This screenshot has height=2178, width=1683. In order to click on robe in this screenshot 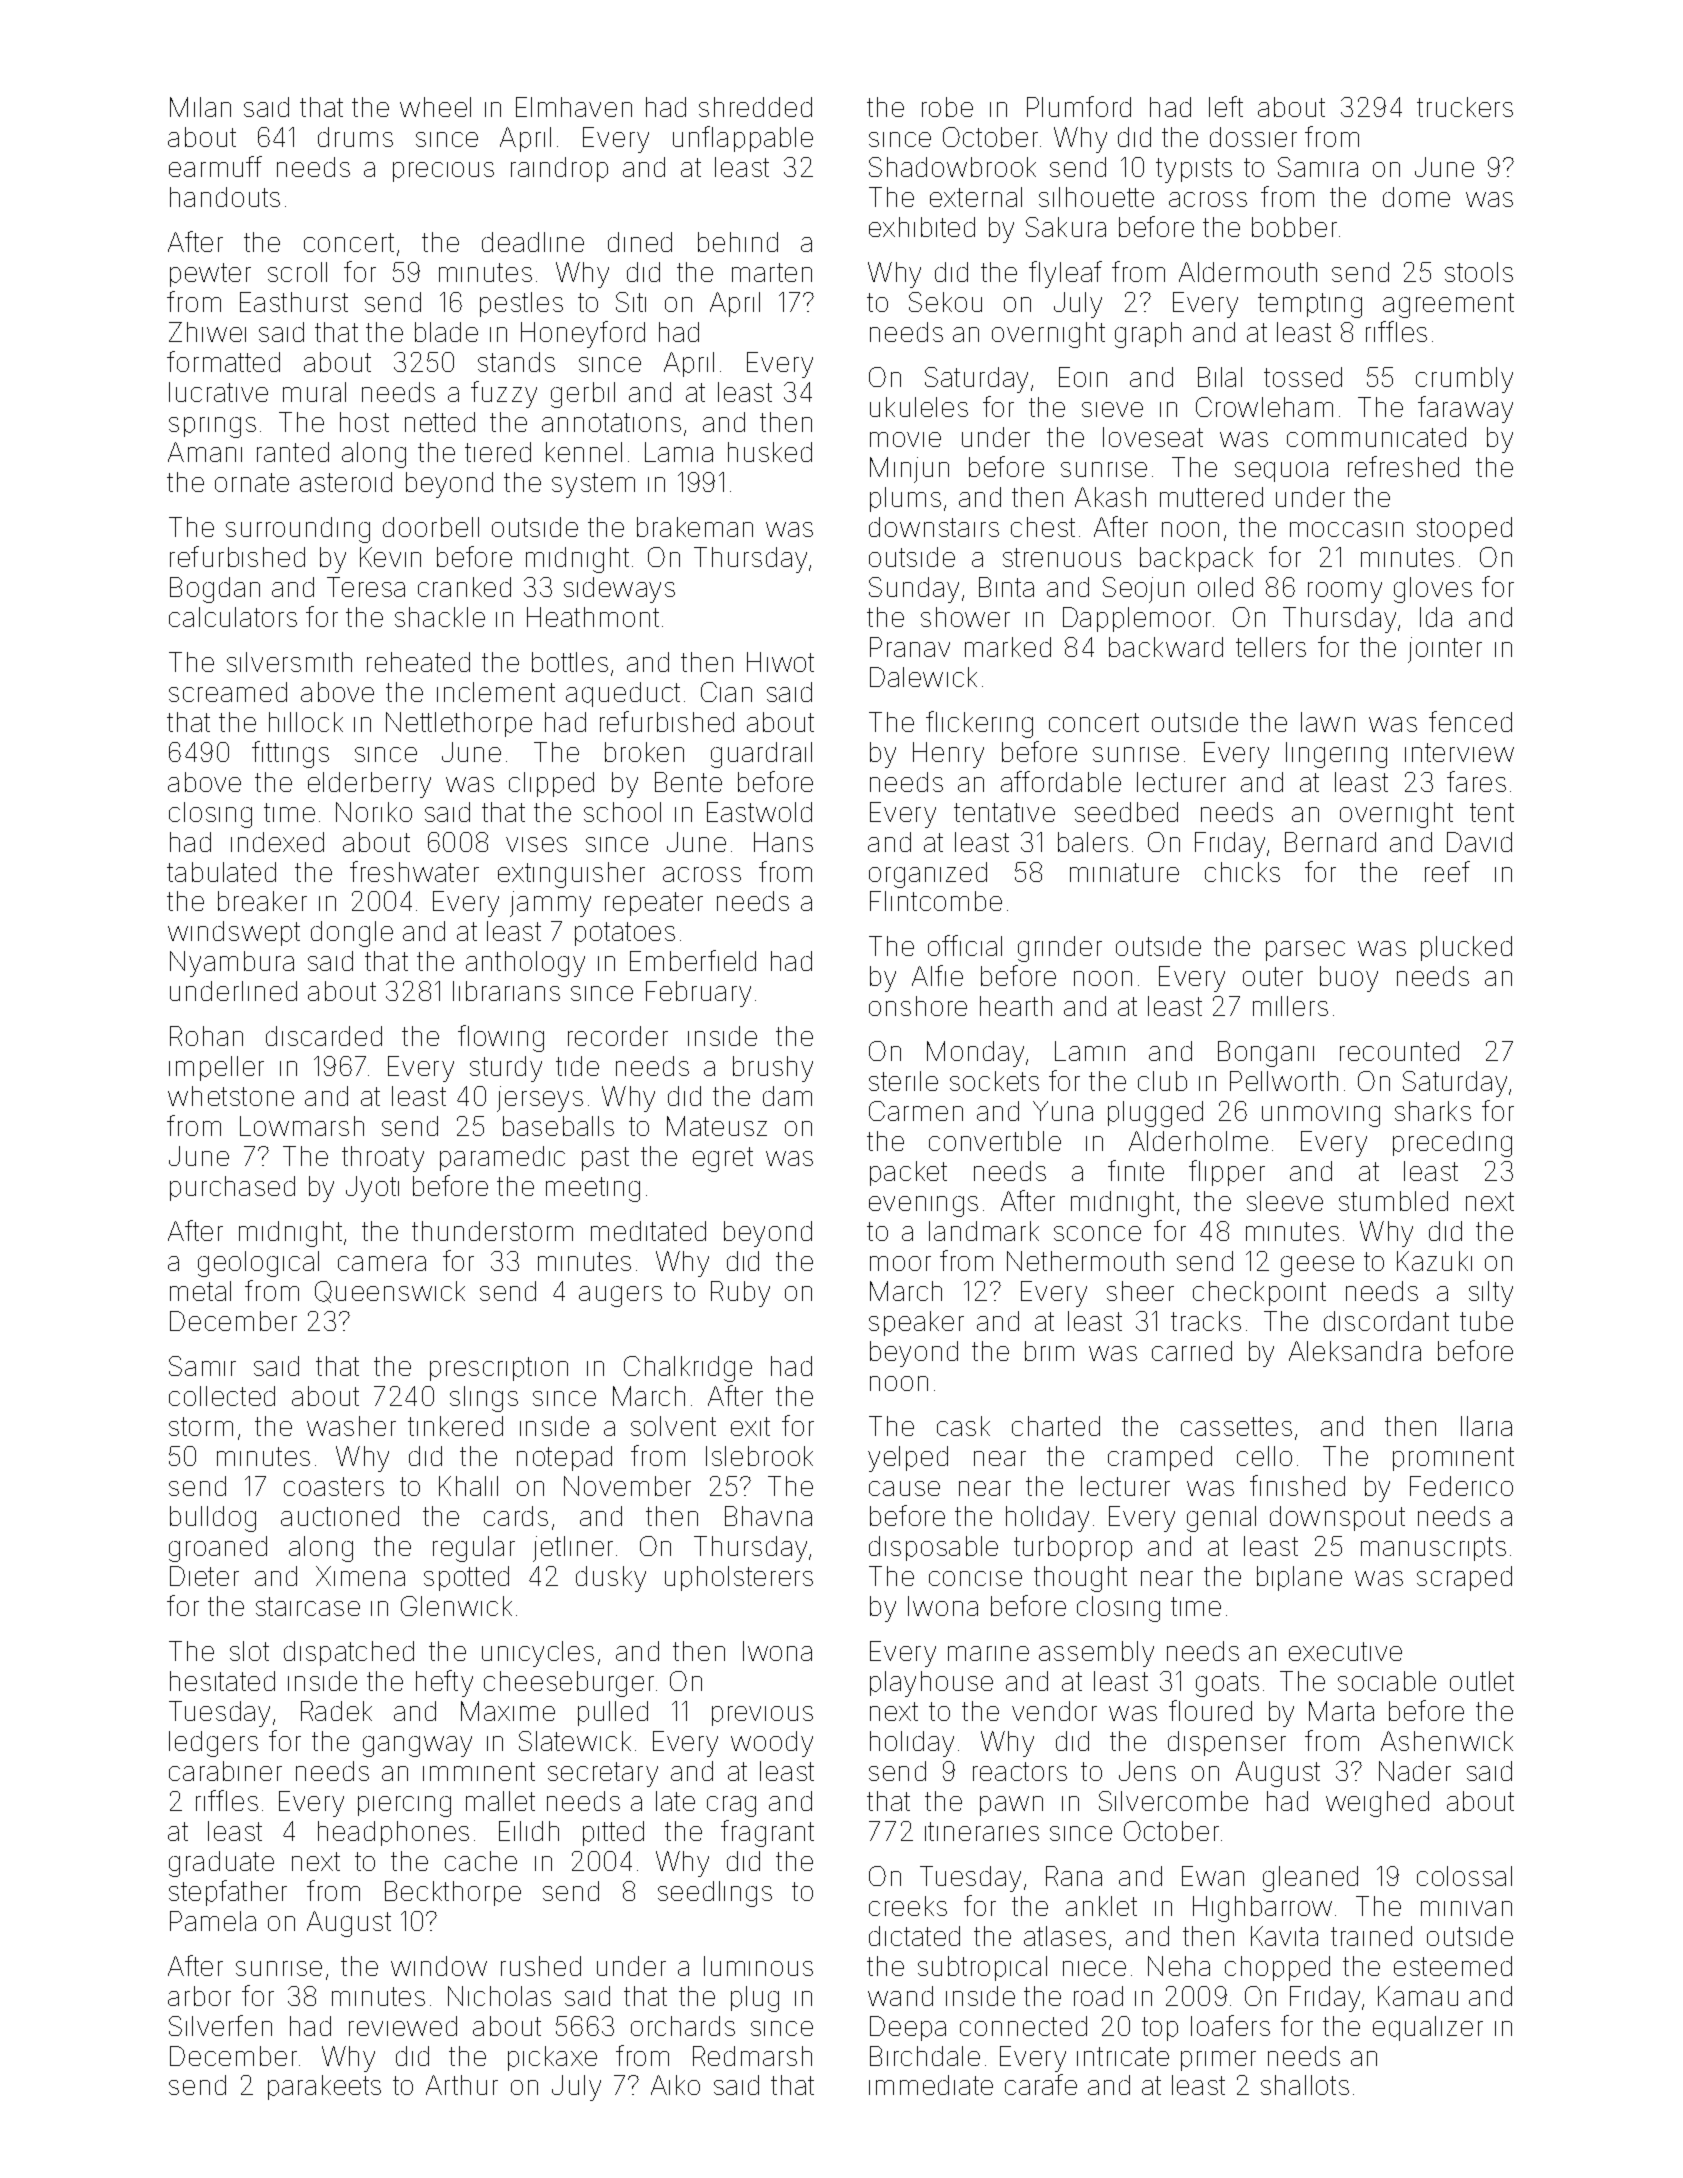, I will do `click(947, 107)`.
